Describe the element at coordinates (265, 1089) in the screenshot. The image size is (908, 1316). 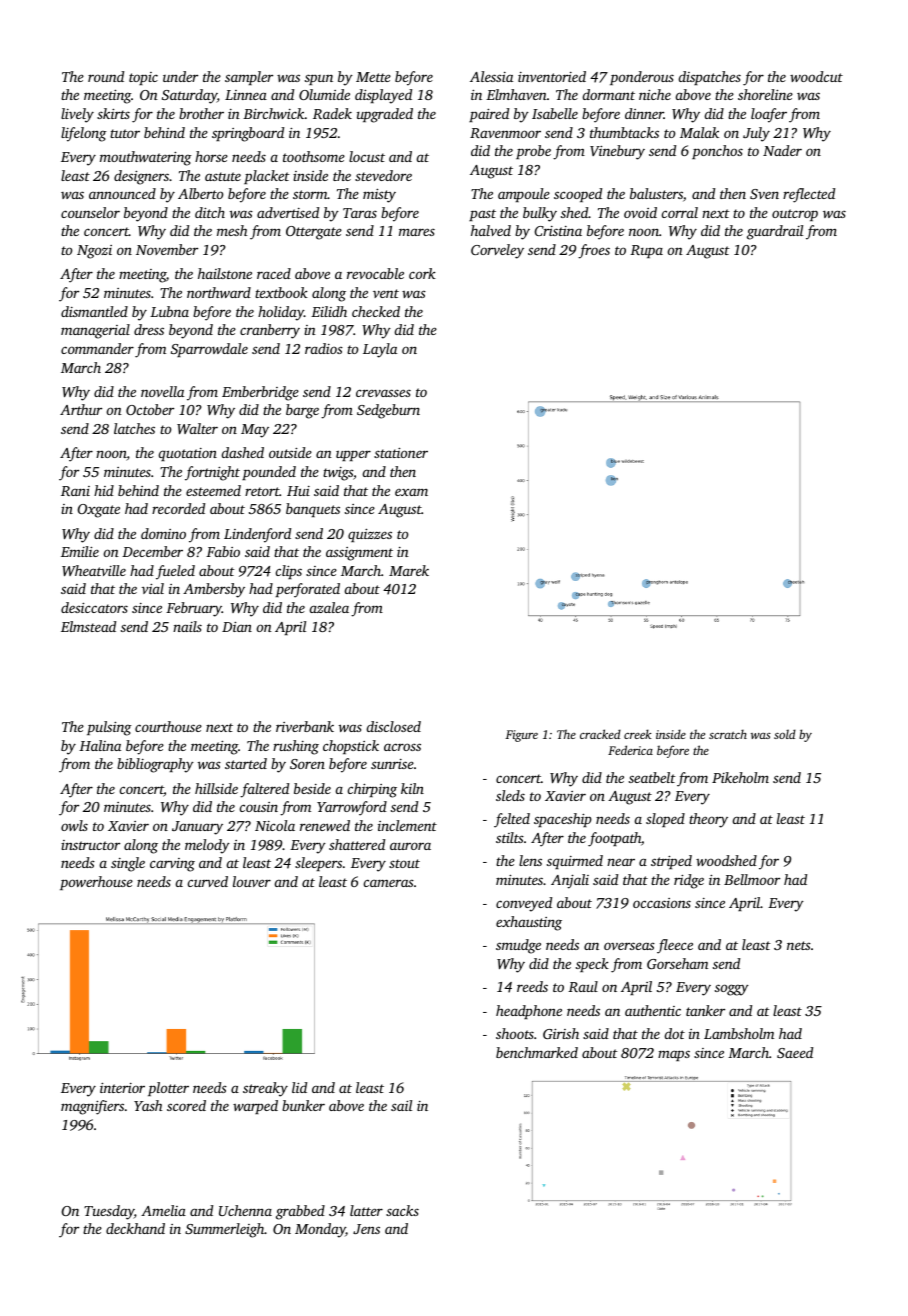
I see `streaky` at that location.
